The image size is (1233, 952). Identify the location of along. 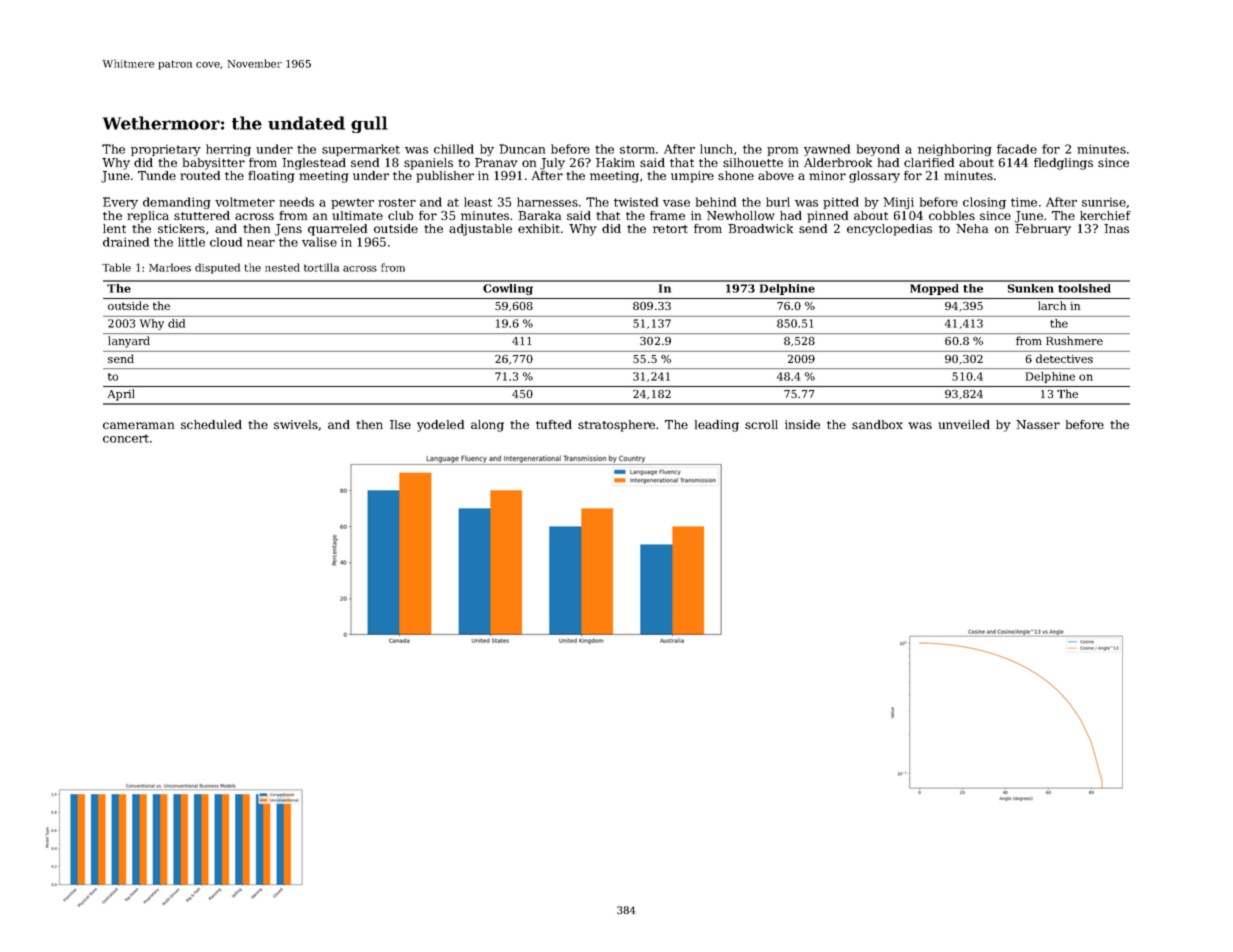
(487, 426).
